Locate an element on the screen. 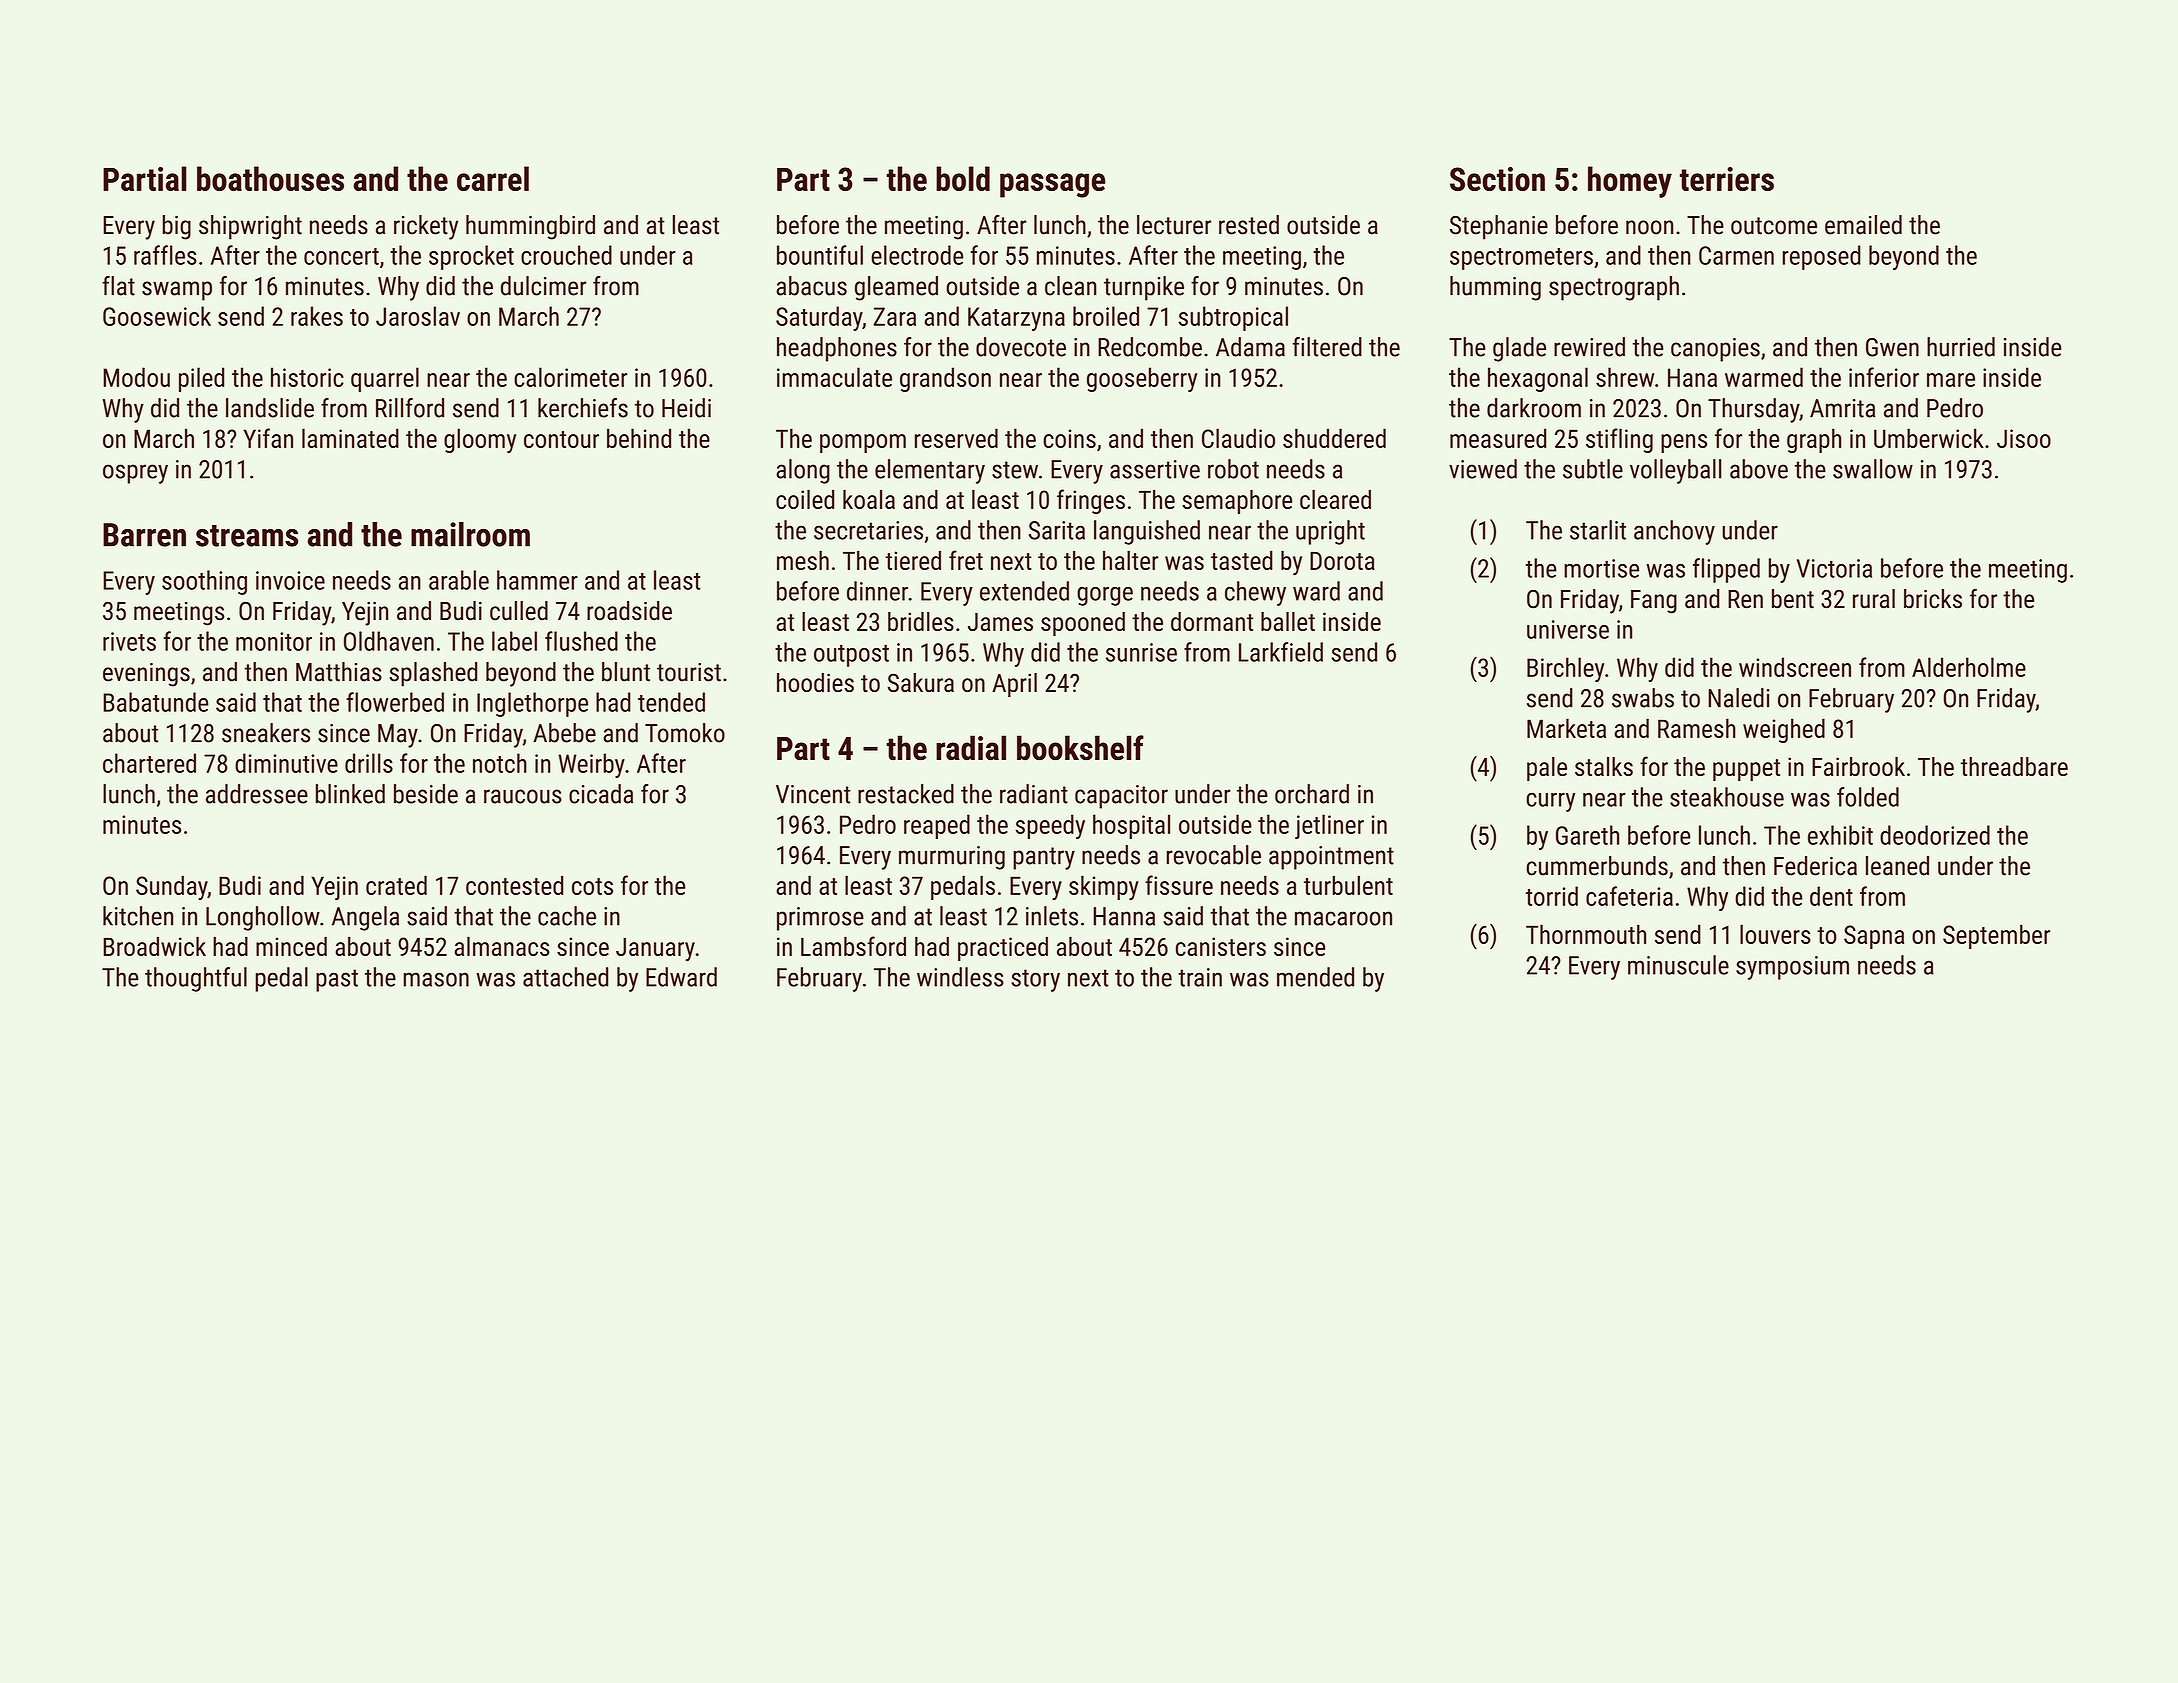 Image resolution: width=2178 pixels, height=1683 pixels. Section is located at coordinates (1497, 179).
